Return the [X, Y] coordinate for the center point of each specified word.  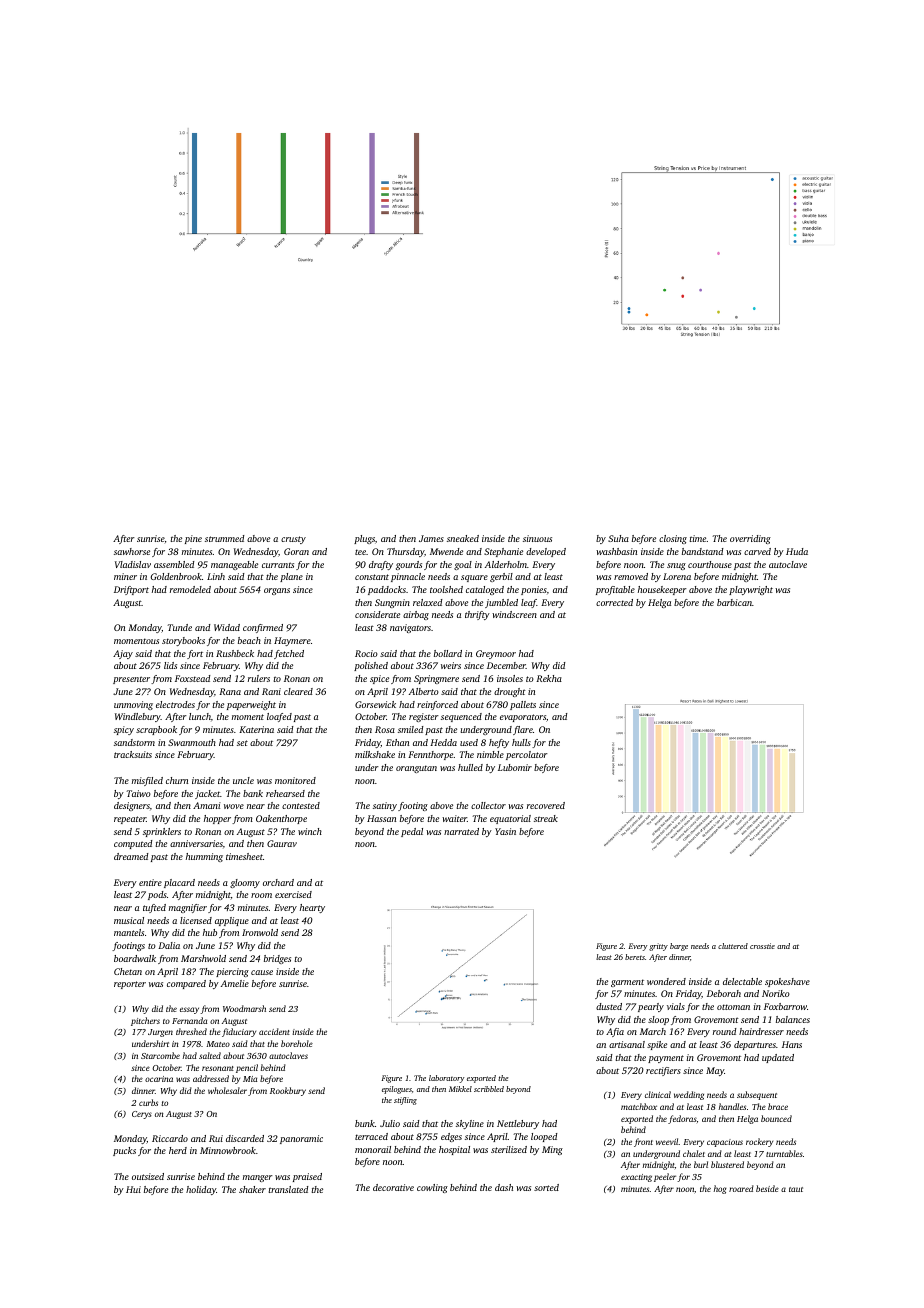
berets [635, 957]
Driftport [131, 590]
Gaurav [282, 843]
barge [679, 947]
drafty [381, 565]
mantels [129, 932]
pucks [124, 1151]
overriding [750, 539]
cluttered [733, 946]
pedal [412, 832]
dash [504, 1187]
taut [796, 1189]
